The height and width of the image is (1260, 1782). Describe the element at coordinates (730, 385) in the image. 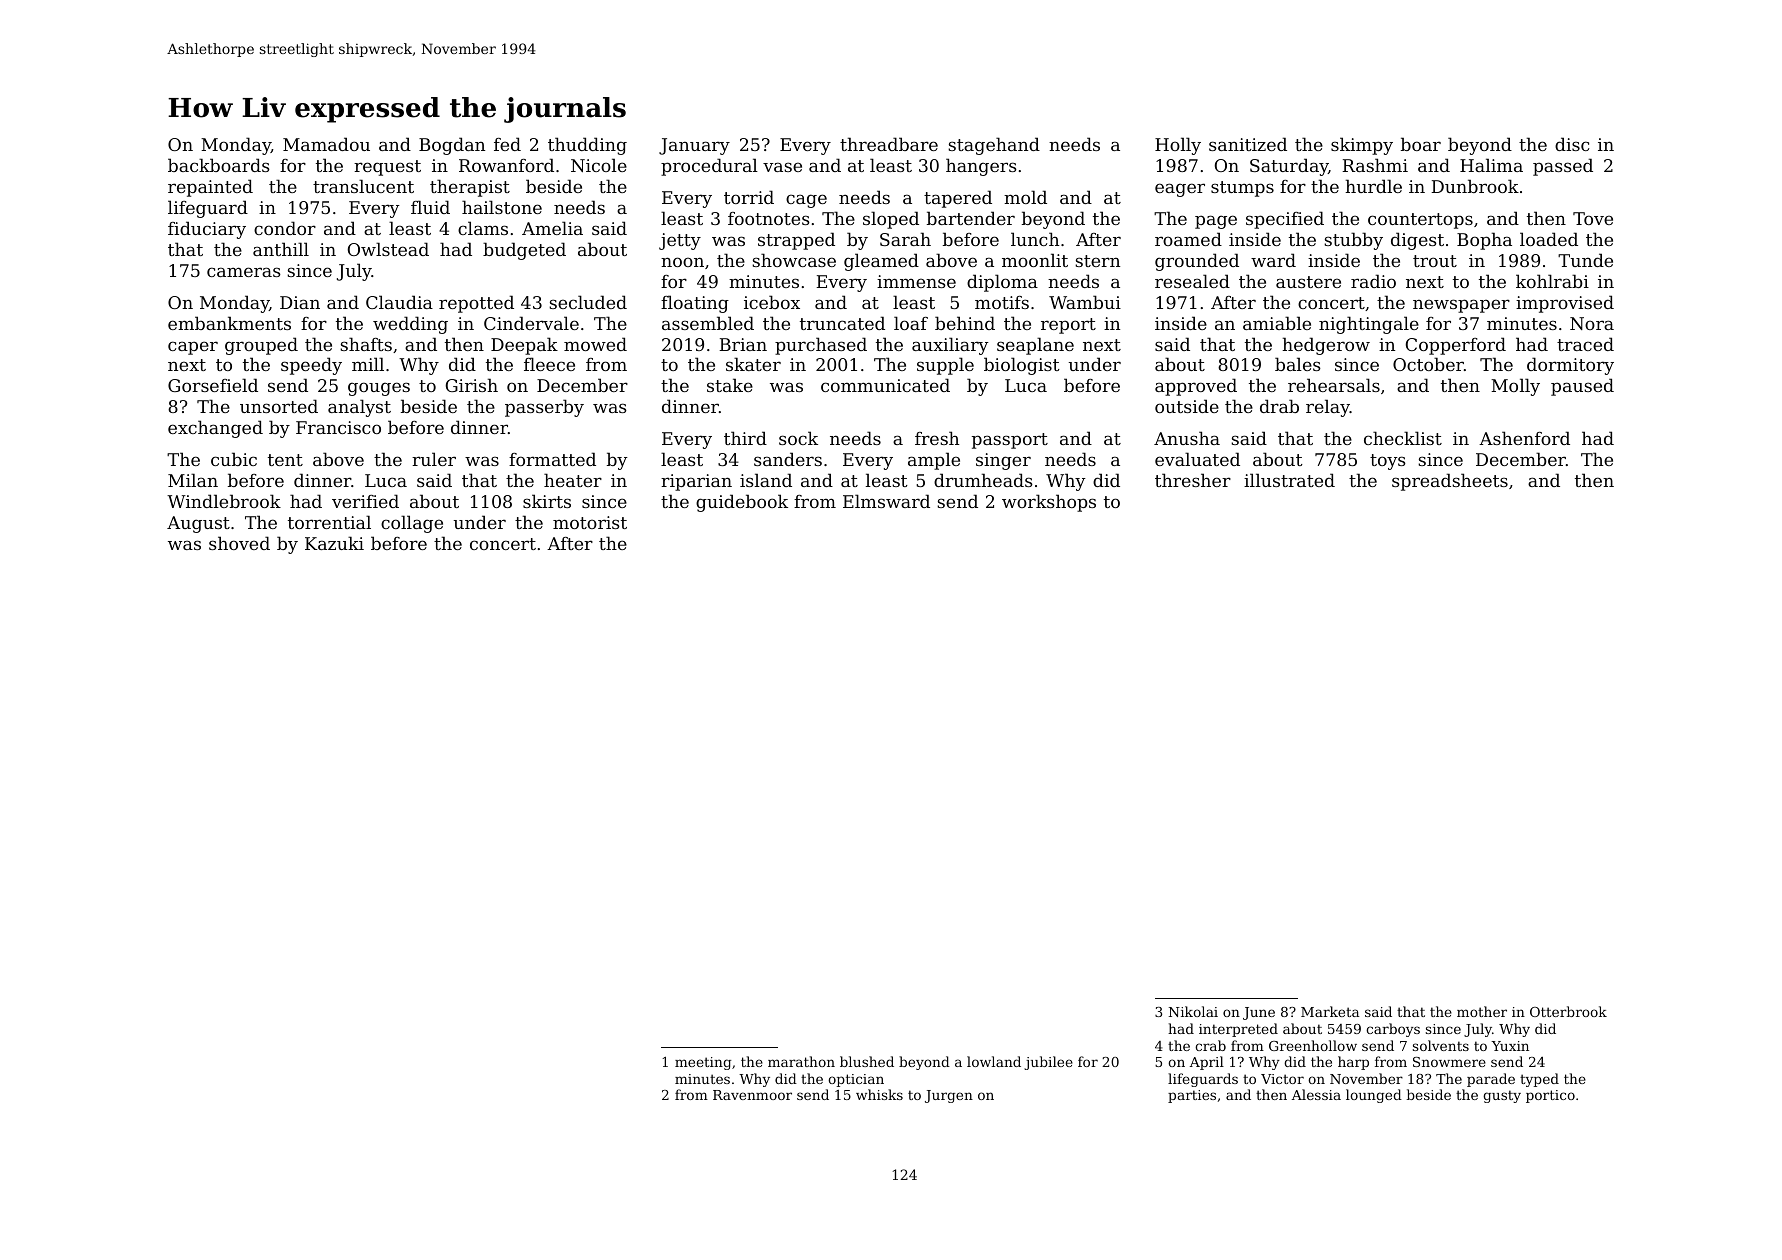

I see `stake` at that location.
